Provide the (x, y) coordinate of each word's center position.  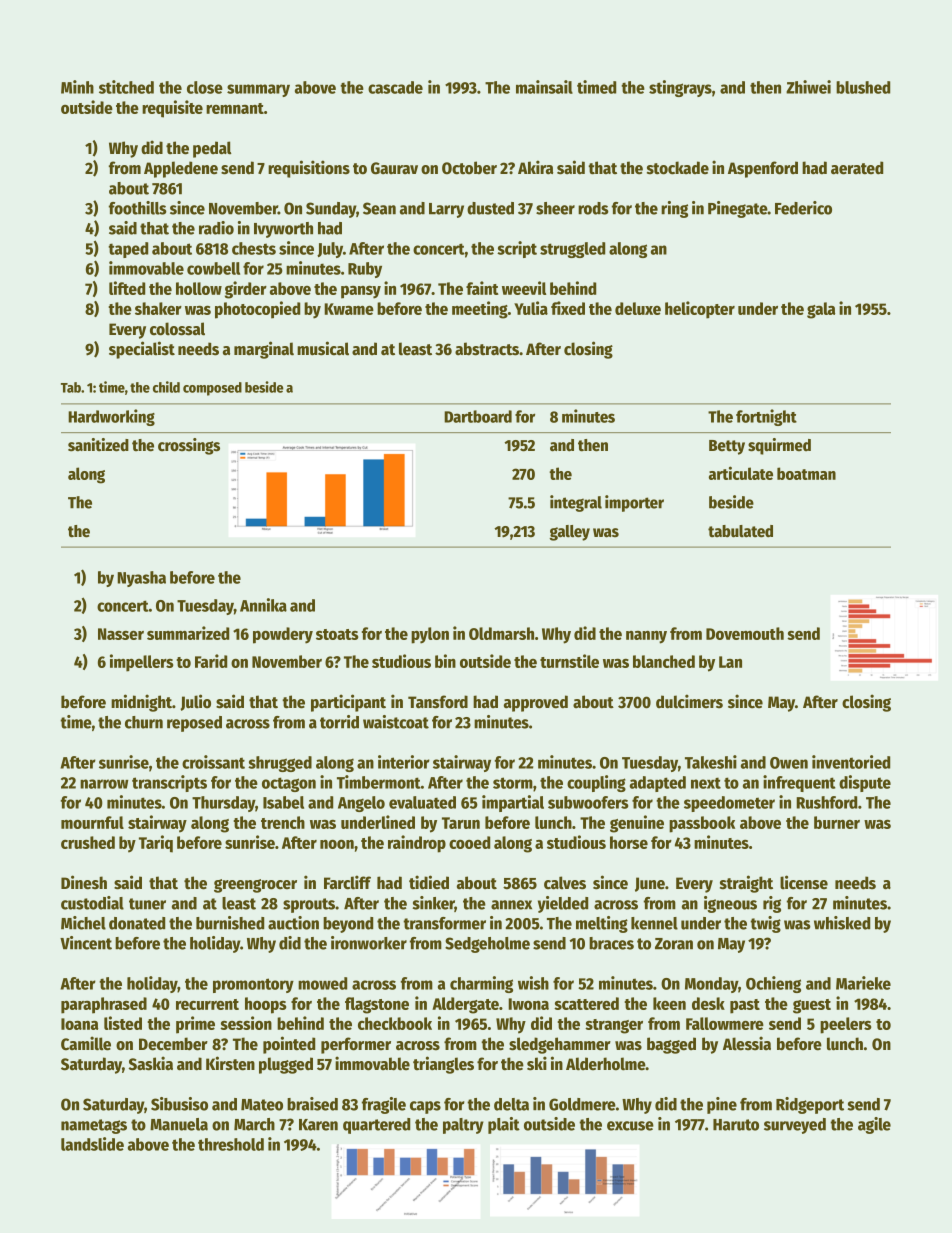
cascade (395, 87)
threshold (231, 1144)
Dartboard (478, 416)
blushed (863, 87)
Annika (263, 605)
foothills (138, 208)
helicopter (700, 310)
